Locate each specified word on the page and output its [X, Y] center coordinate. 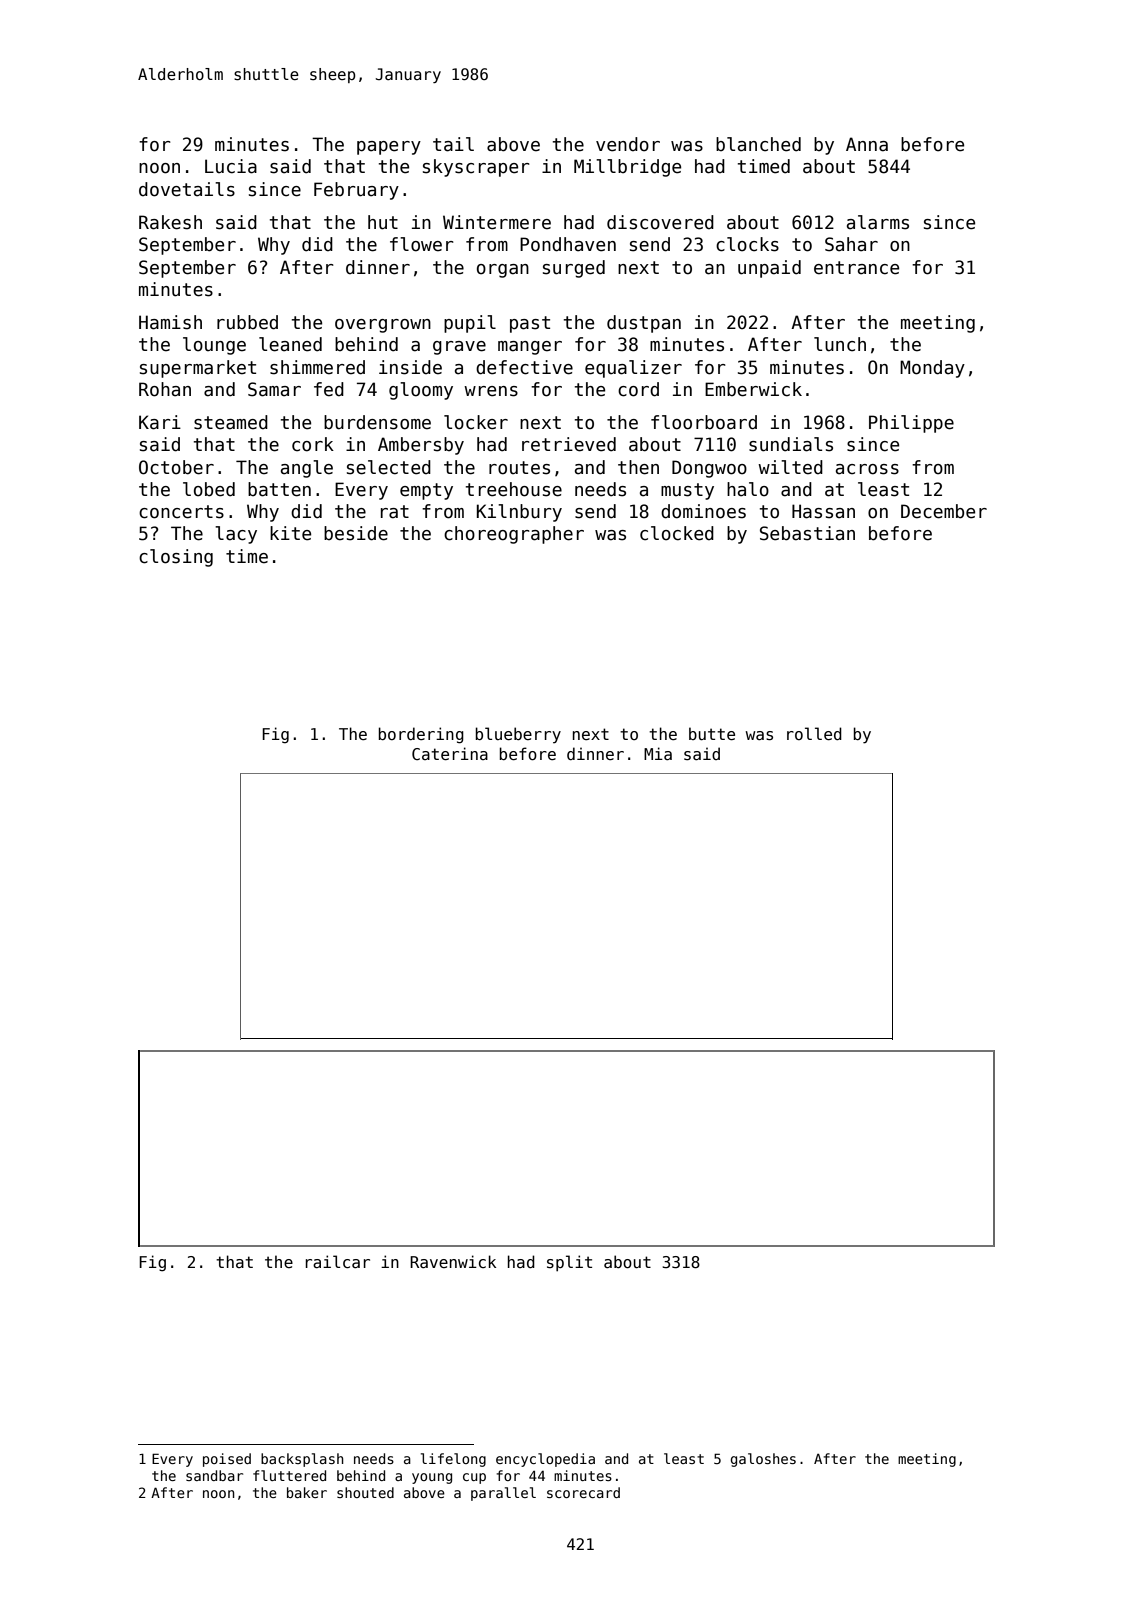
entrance [856, 268]
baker [307, 1492]
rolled [814, 733]
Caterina [450, 753]
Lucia [231, 166]
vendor [628, 144]
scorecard [583, 1492]
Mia [658, 753]
